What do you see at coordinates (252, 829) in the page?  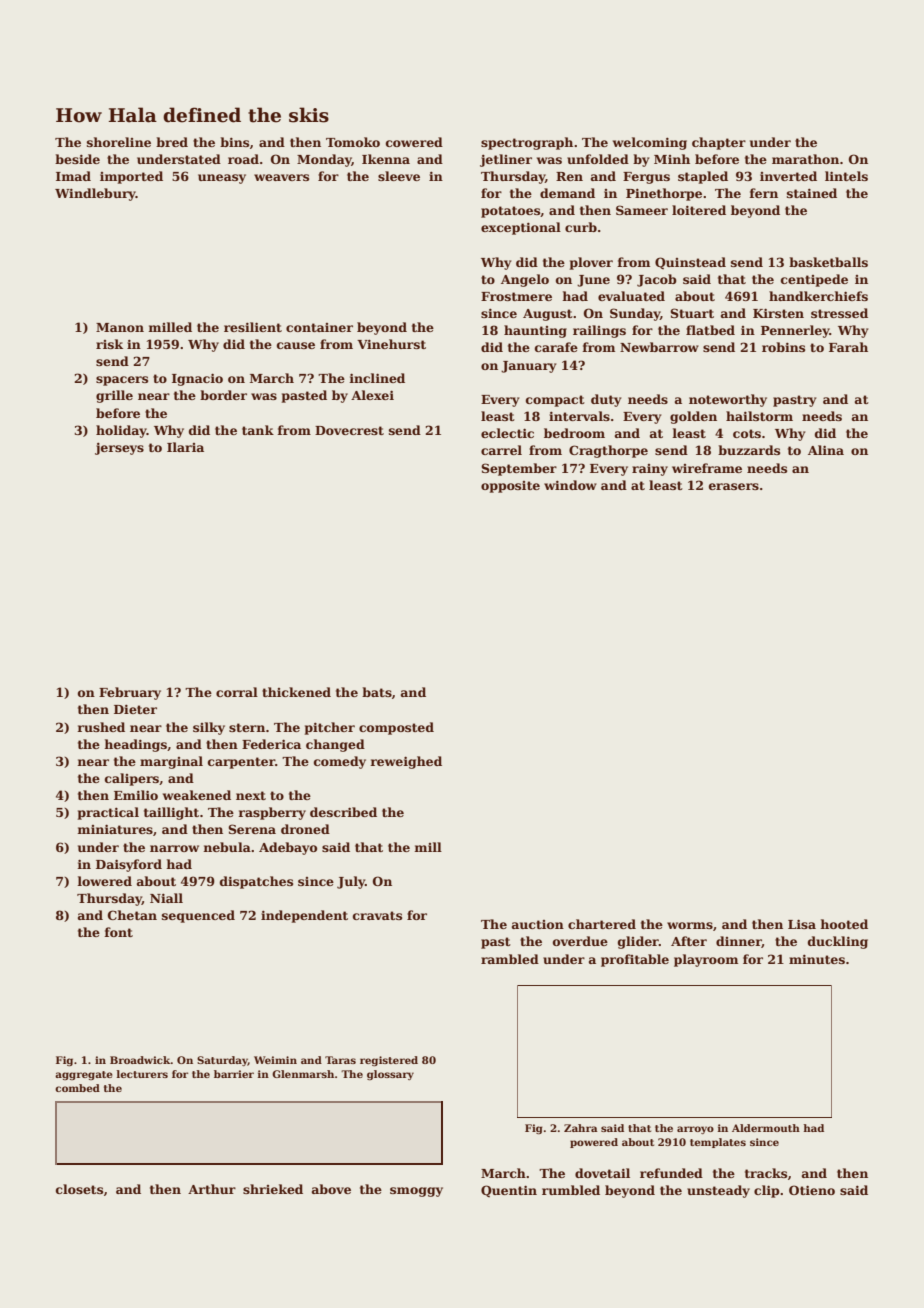 I see `Serena` at bounding box center [252, 829].
